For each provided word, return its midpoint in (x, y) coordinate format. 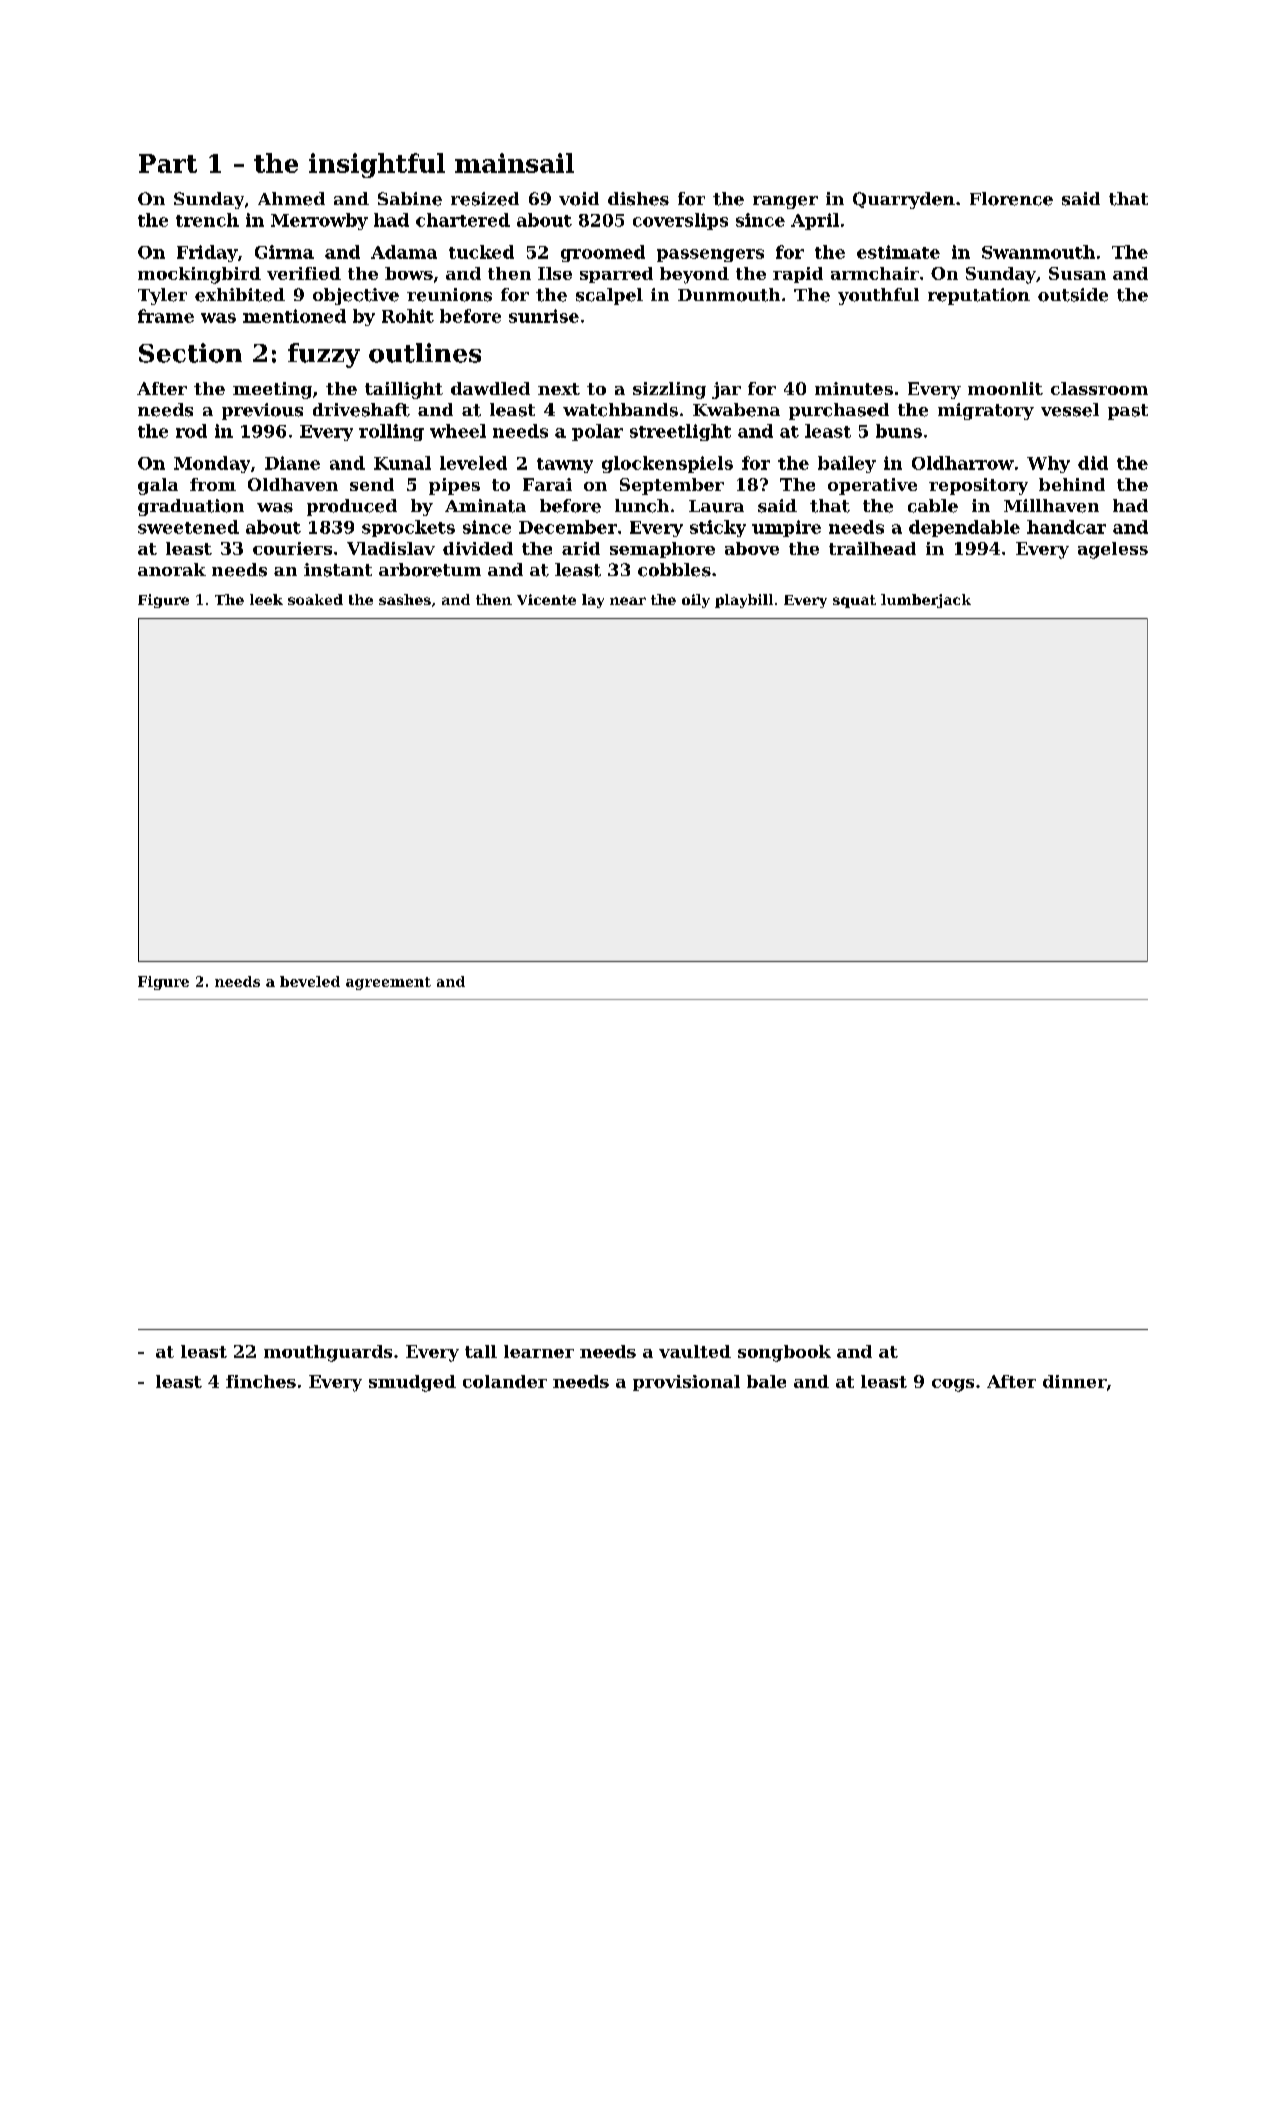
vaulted (695, 1351)
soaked (315, 599)
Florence (1011, 199)
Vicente (546, 599)
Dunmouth (729, 295)
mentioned (294, 316)
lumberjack (926, 601)
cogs (953, 1385)
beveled (310, 981)
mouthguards (328, 1353)
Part (168, 163)
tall (481, 1351)
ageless (1113, 550)
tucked (481, 252)
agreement (388, 983)
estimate (898, 252)
